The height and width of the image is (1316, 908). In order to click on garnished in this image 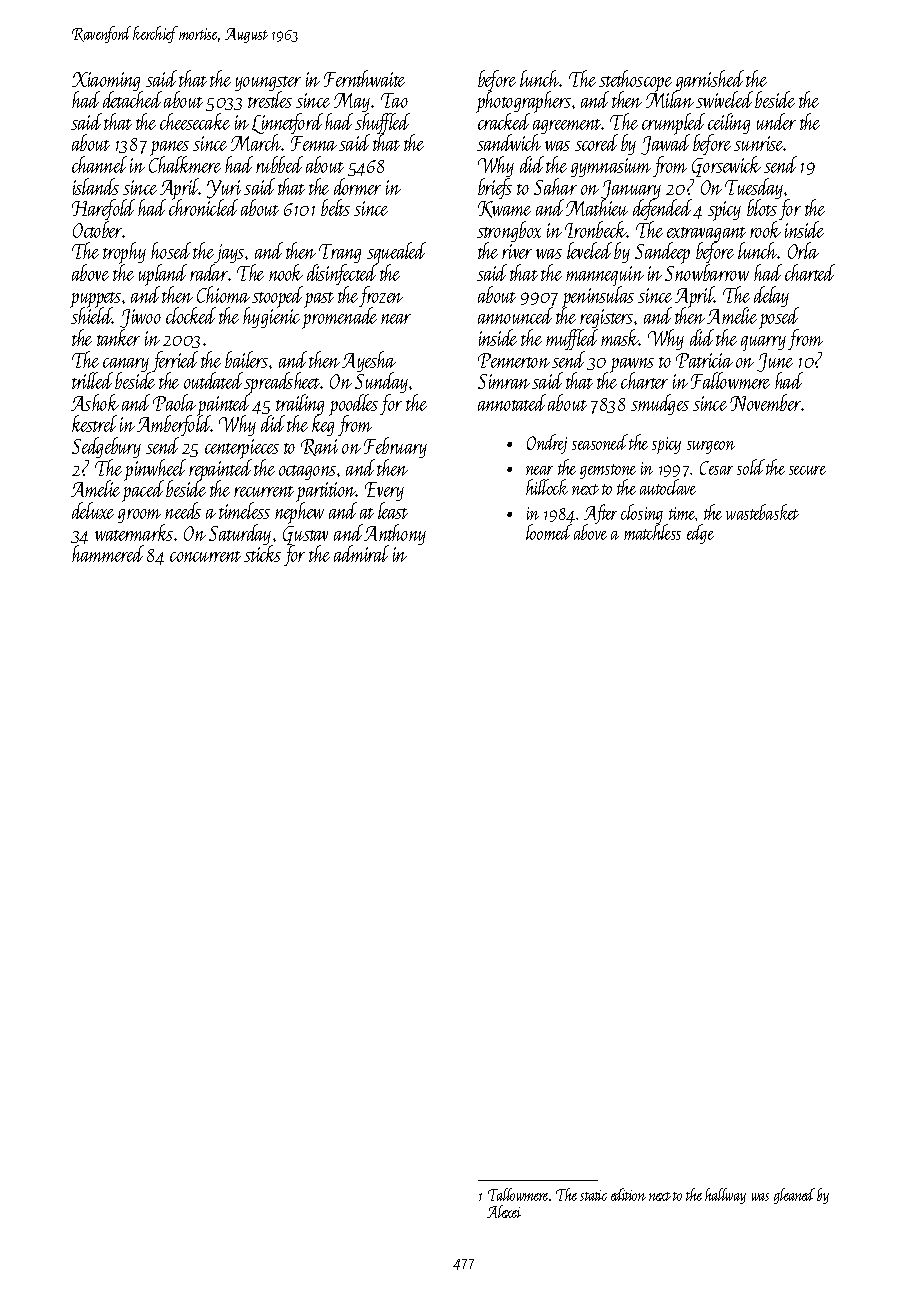, I will do `click(710, 80)`.
